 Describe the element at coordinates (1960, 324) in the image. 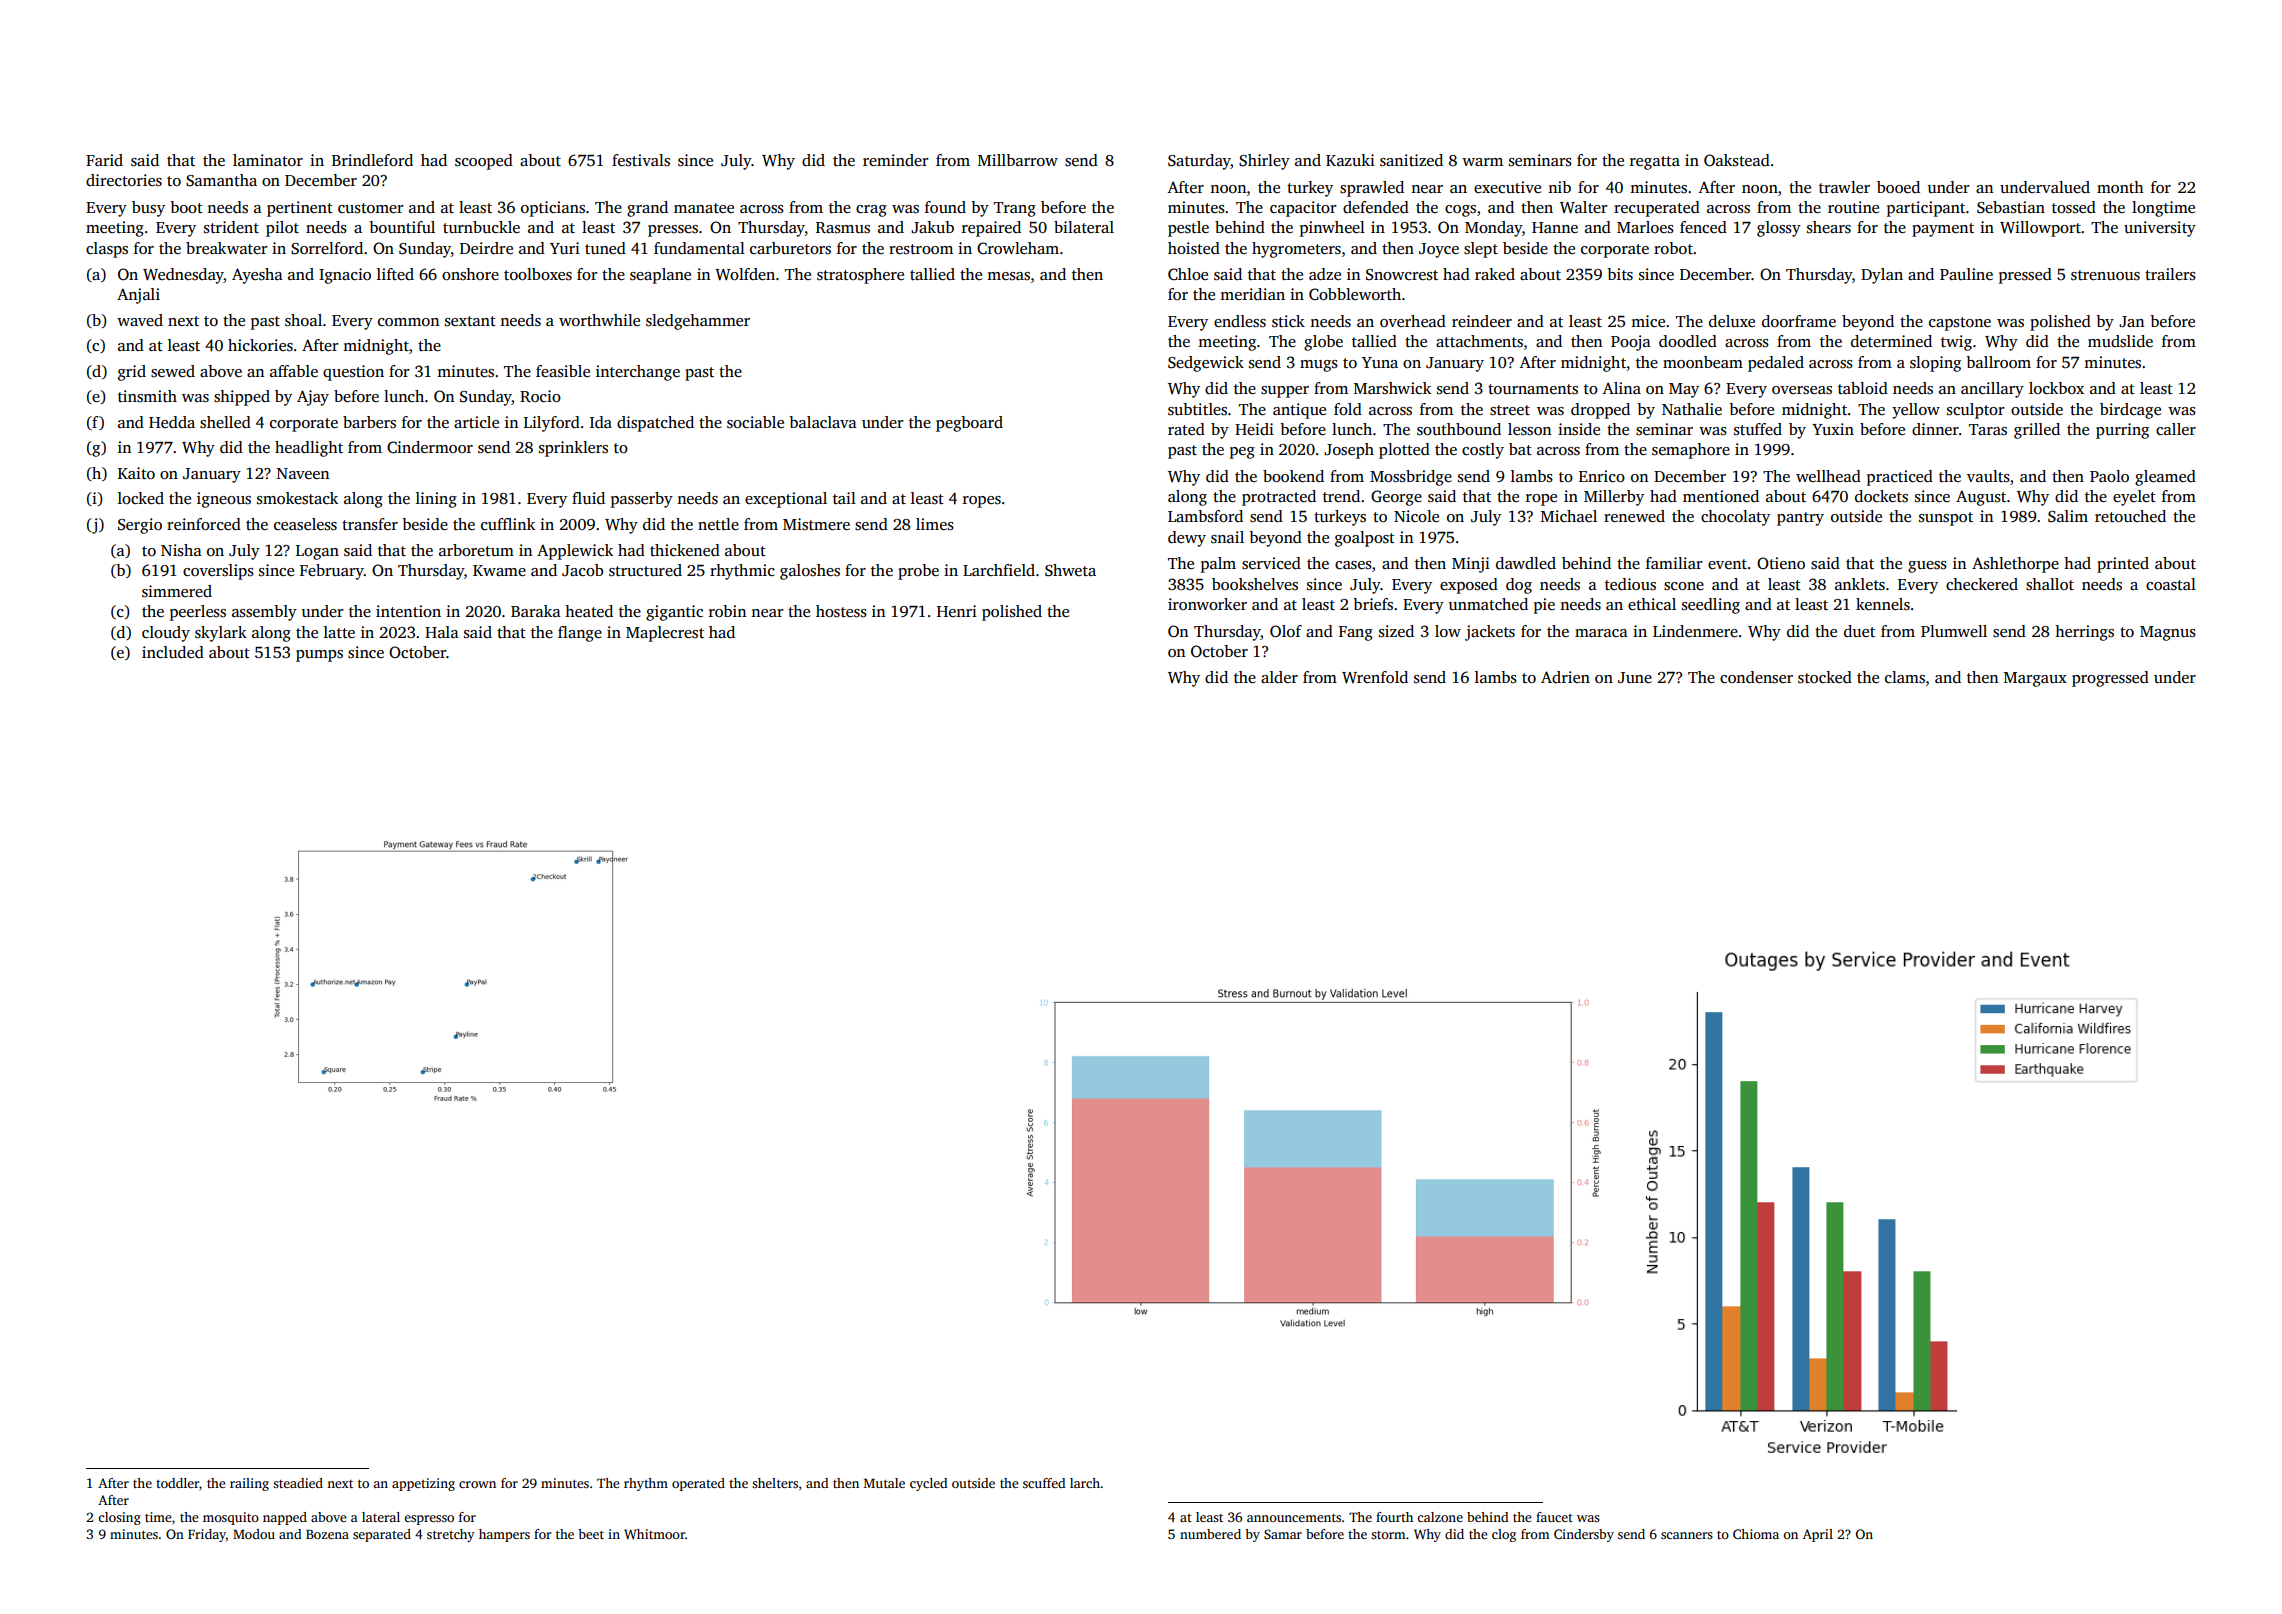

I see `capstone` at that location.
